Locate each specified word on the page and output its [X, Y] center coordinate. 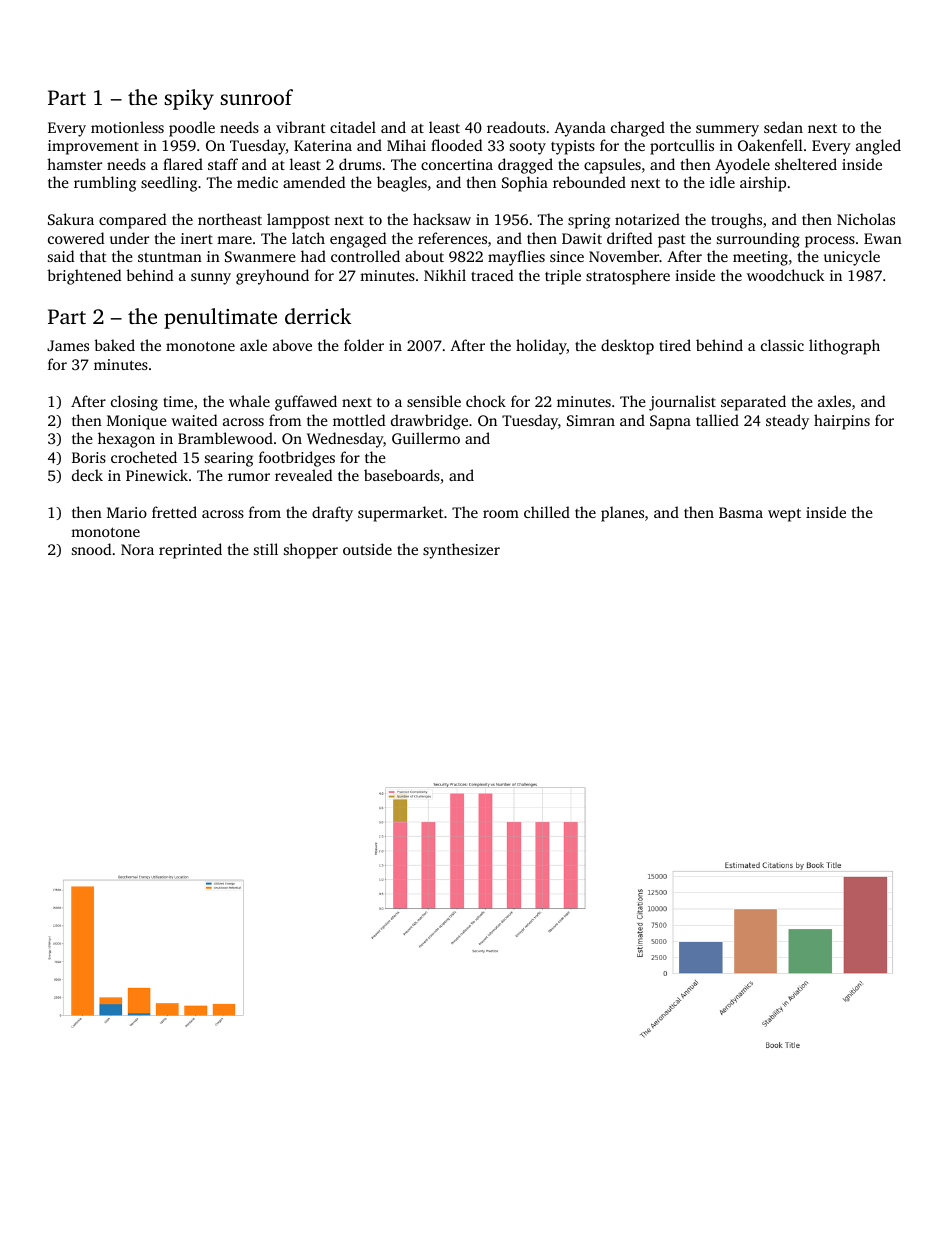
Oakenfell [770, 145]
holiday [541, 347]
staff [223, 164]
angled [878, 147]
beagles [402, 184]
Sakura [71, 219]
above [292, 345]
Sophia [525, 184]
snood [91, 549]
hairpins [842, 422]
